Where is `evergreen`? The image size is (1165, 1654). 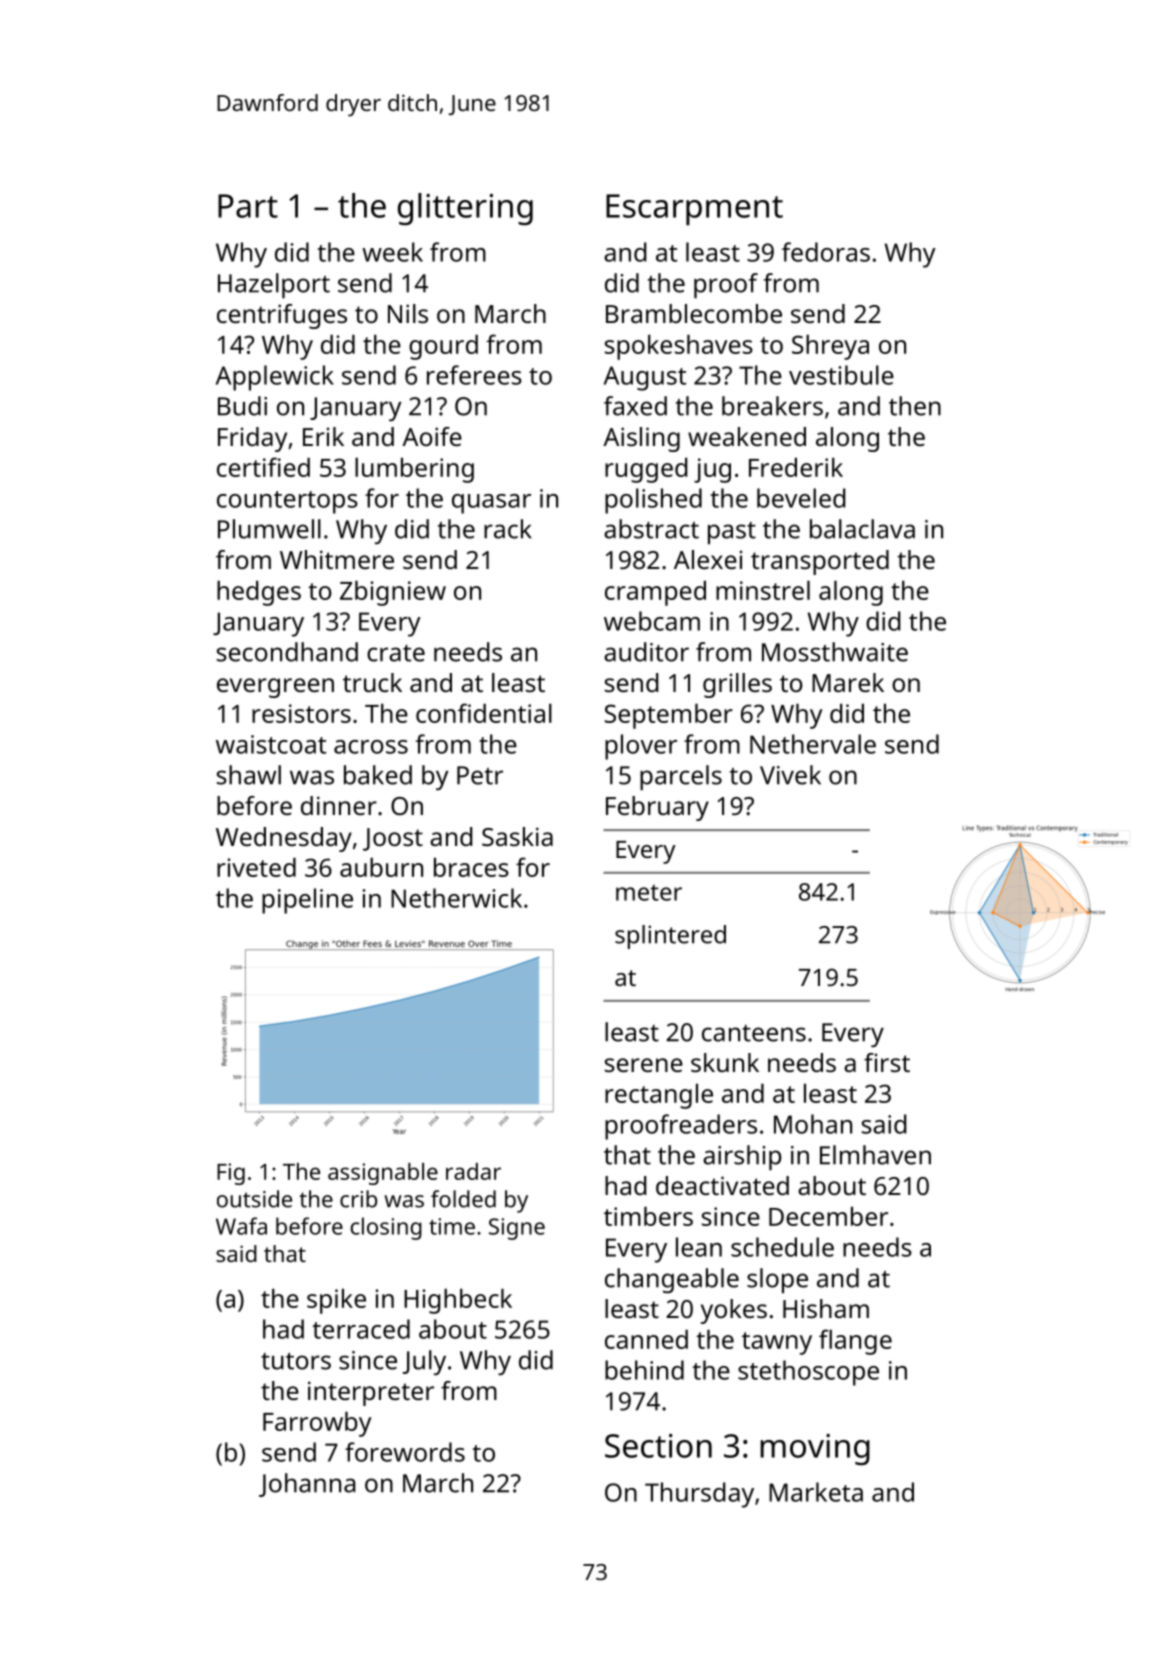
evergreen is located at coordinates (275, 688).
